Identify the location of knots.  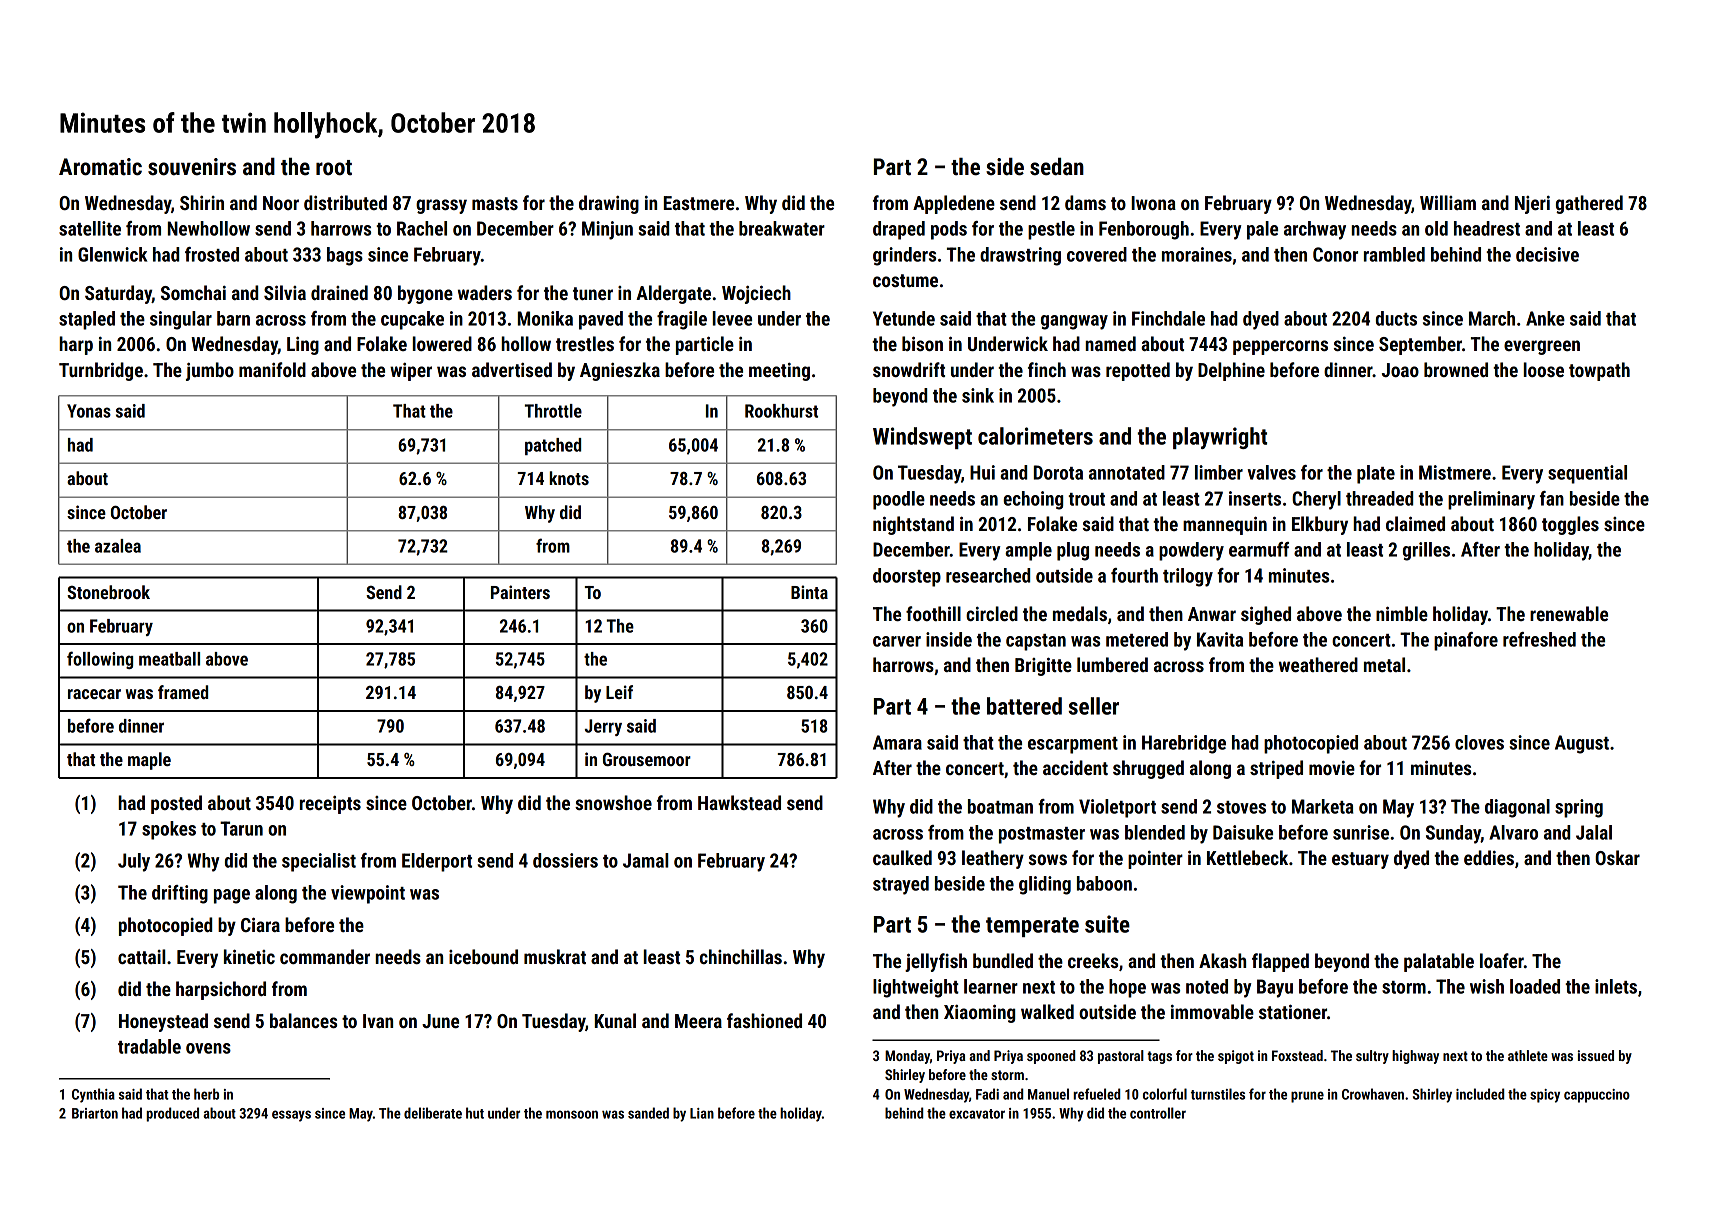
(569, 478).
